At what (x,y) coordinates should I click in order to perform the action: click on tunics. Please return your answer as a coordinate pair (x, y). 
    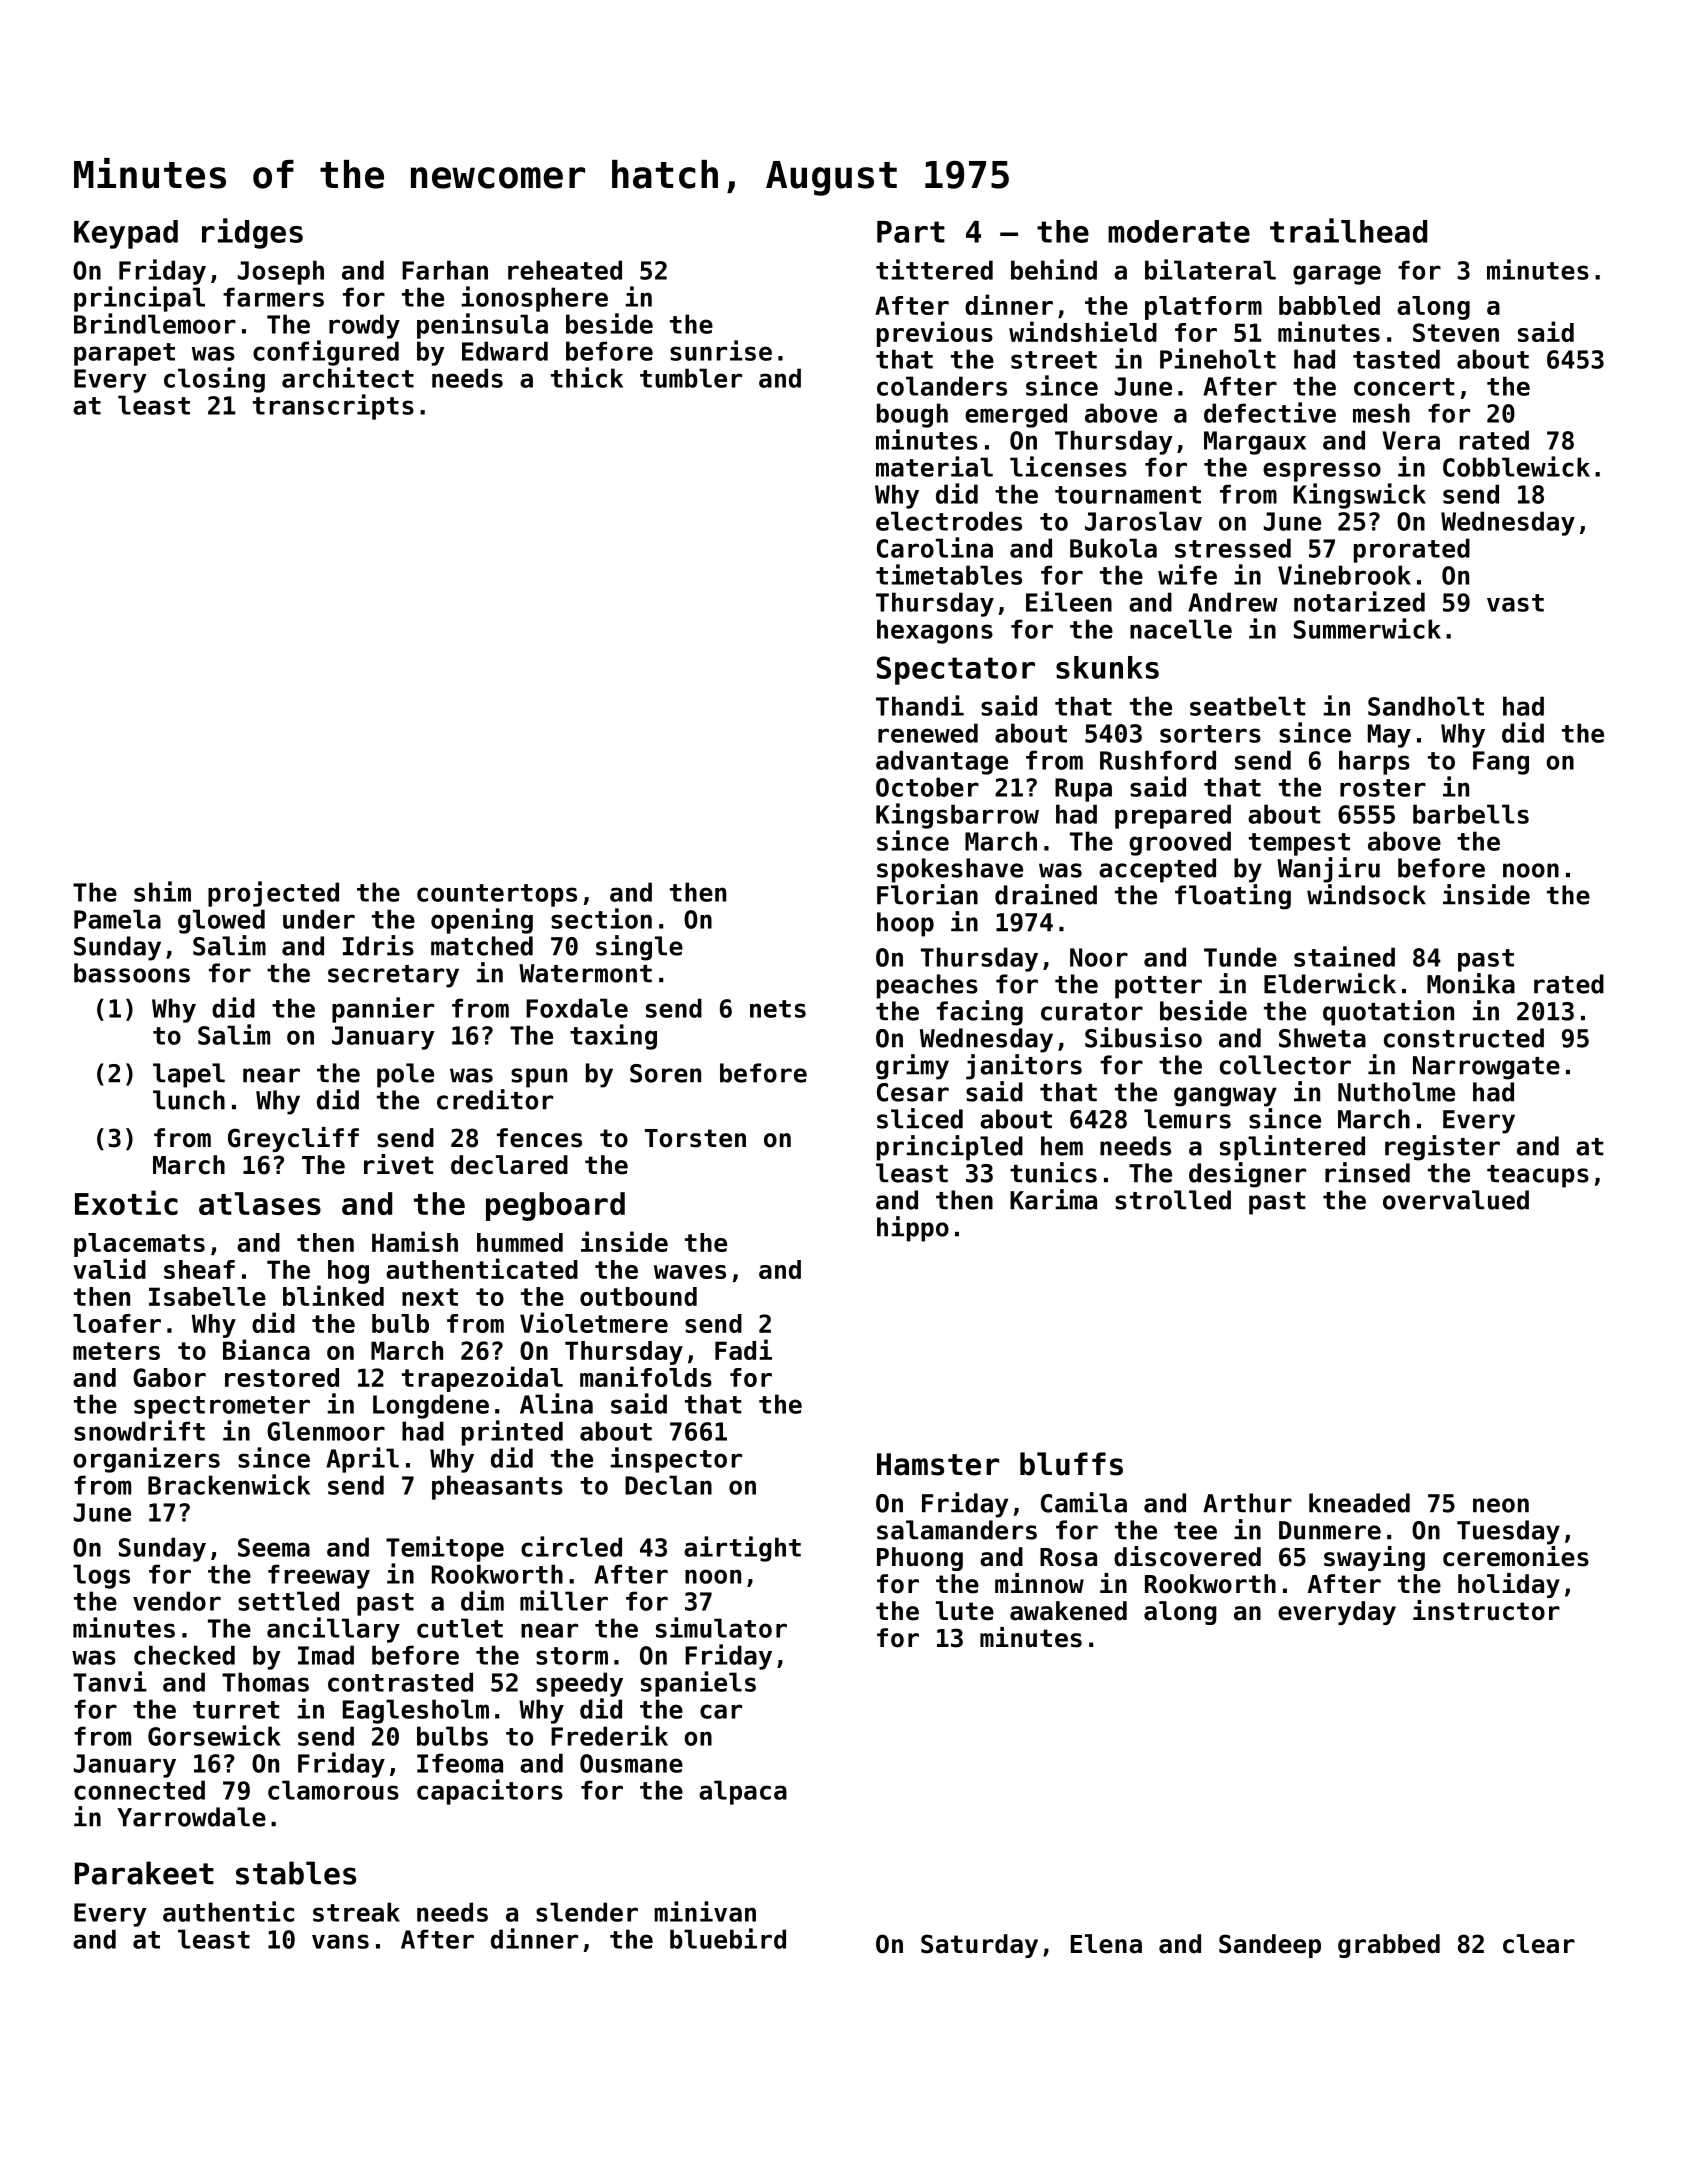
    Looking at the image, I should click on (1053, 1172).
